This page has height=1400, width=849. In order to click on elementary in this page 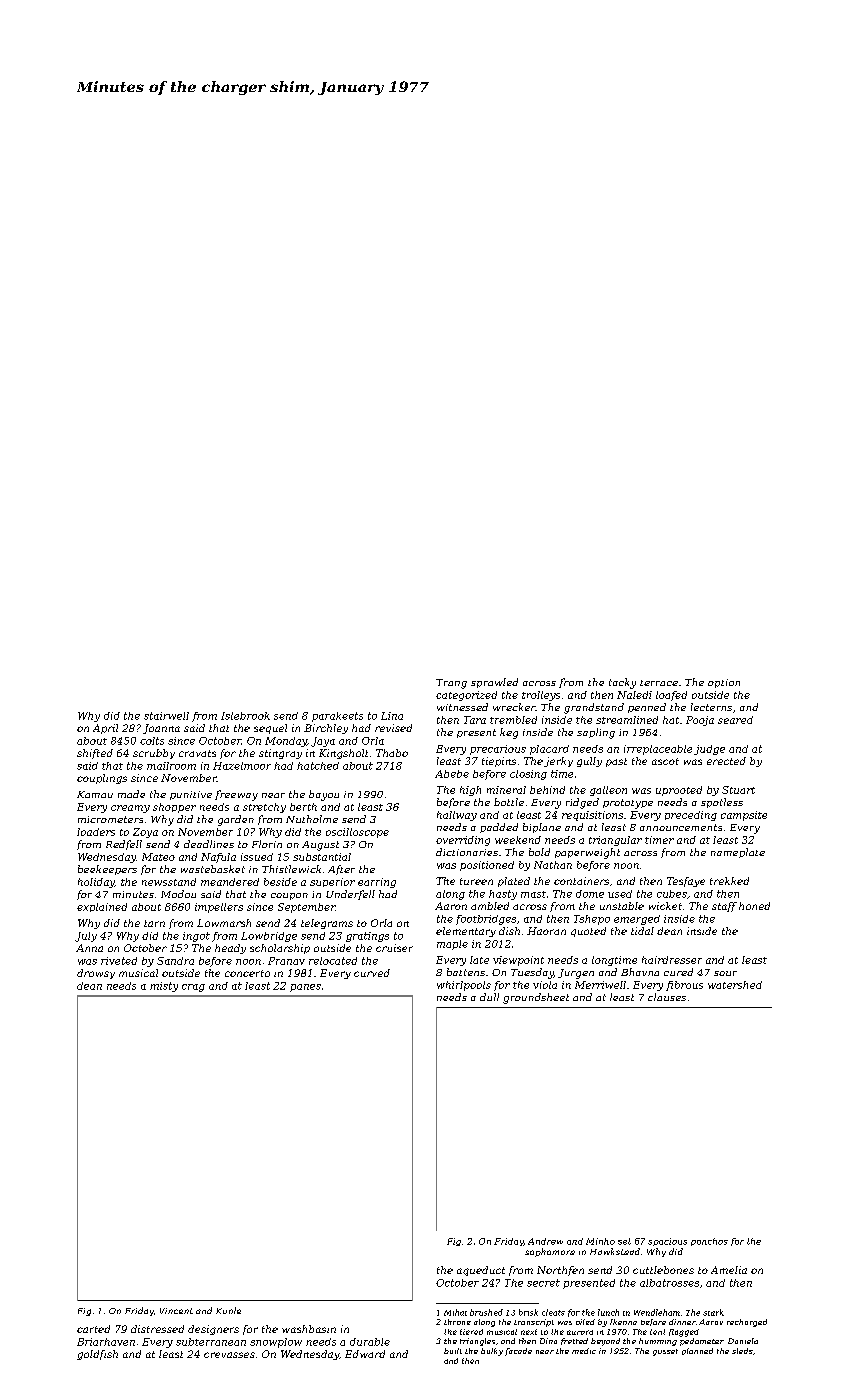, I will do `click(466, 932)`.
